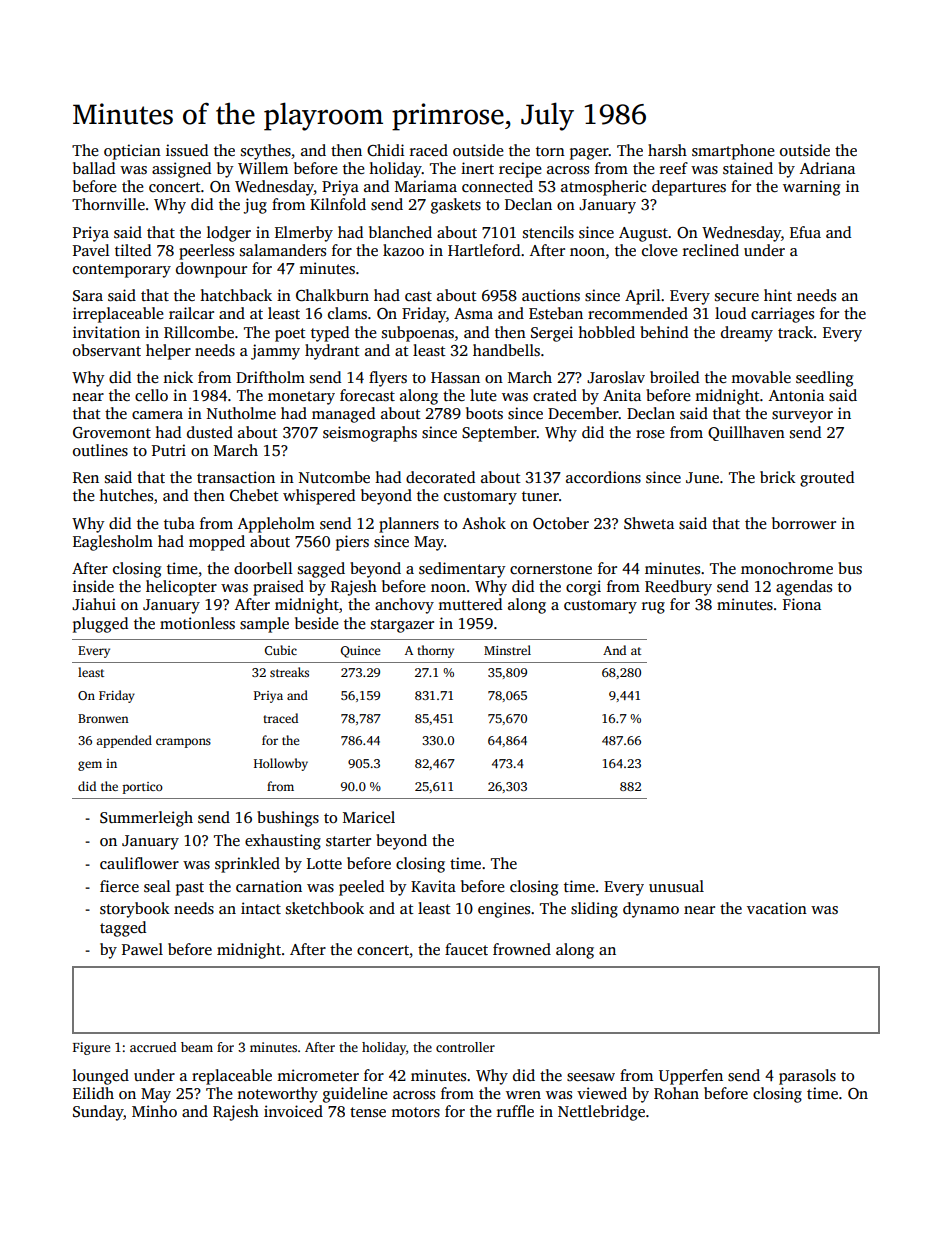  Describe the element at coordinates (523, 1095) in the screenshot. I see `wren` at that location.
